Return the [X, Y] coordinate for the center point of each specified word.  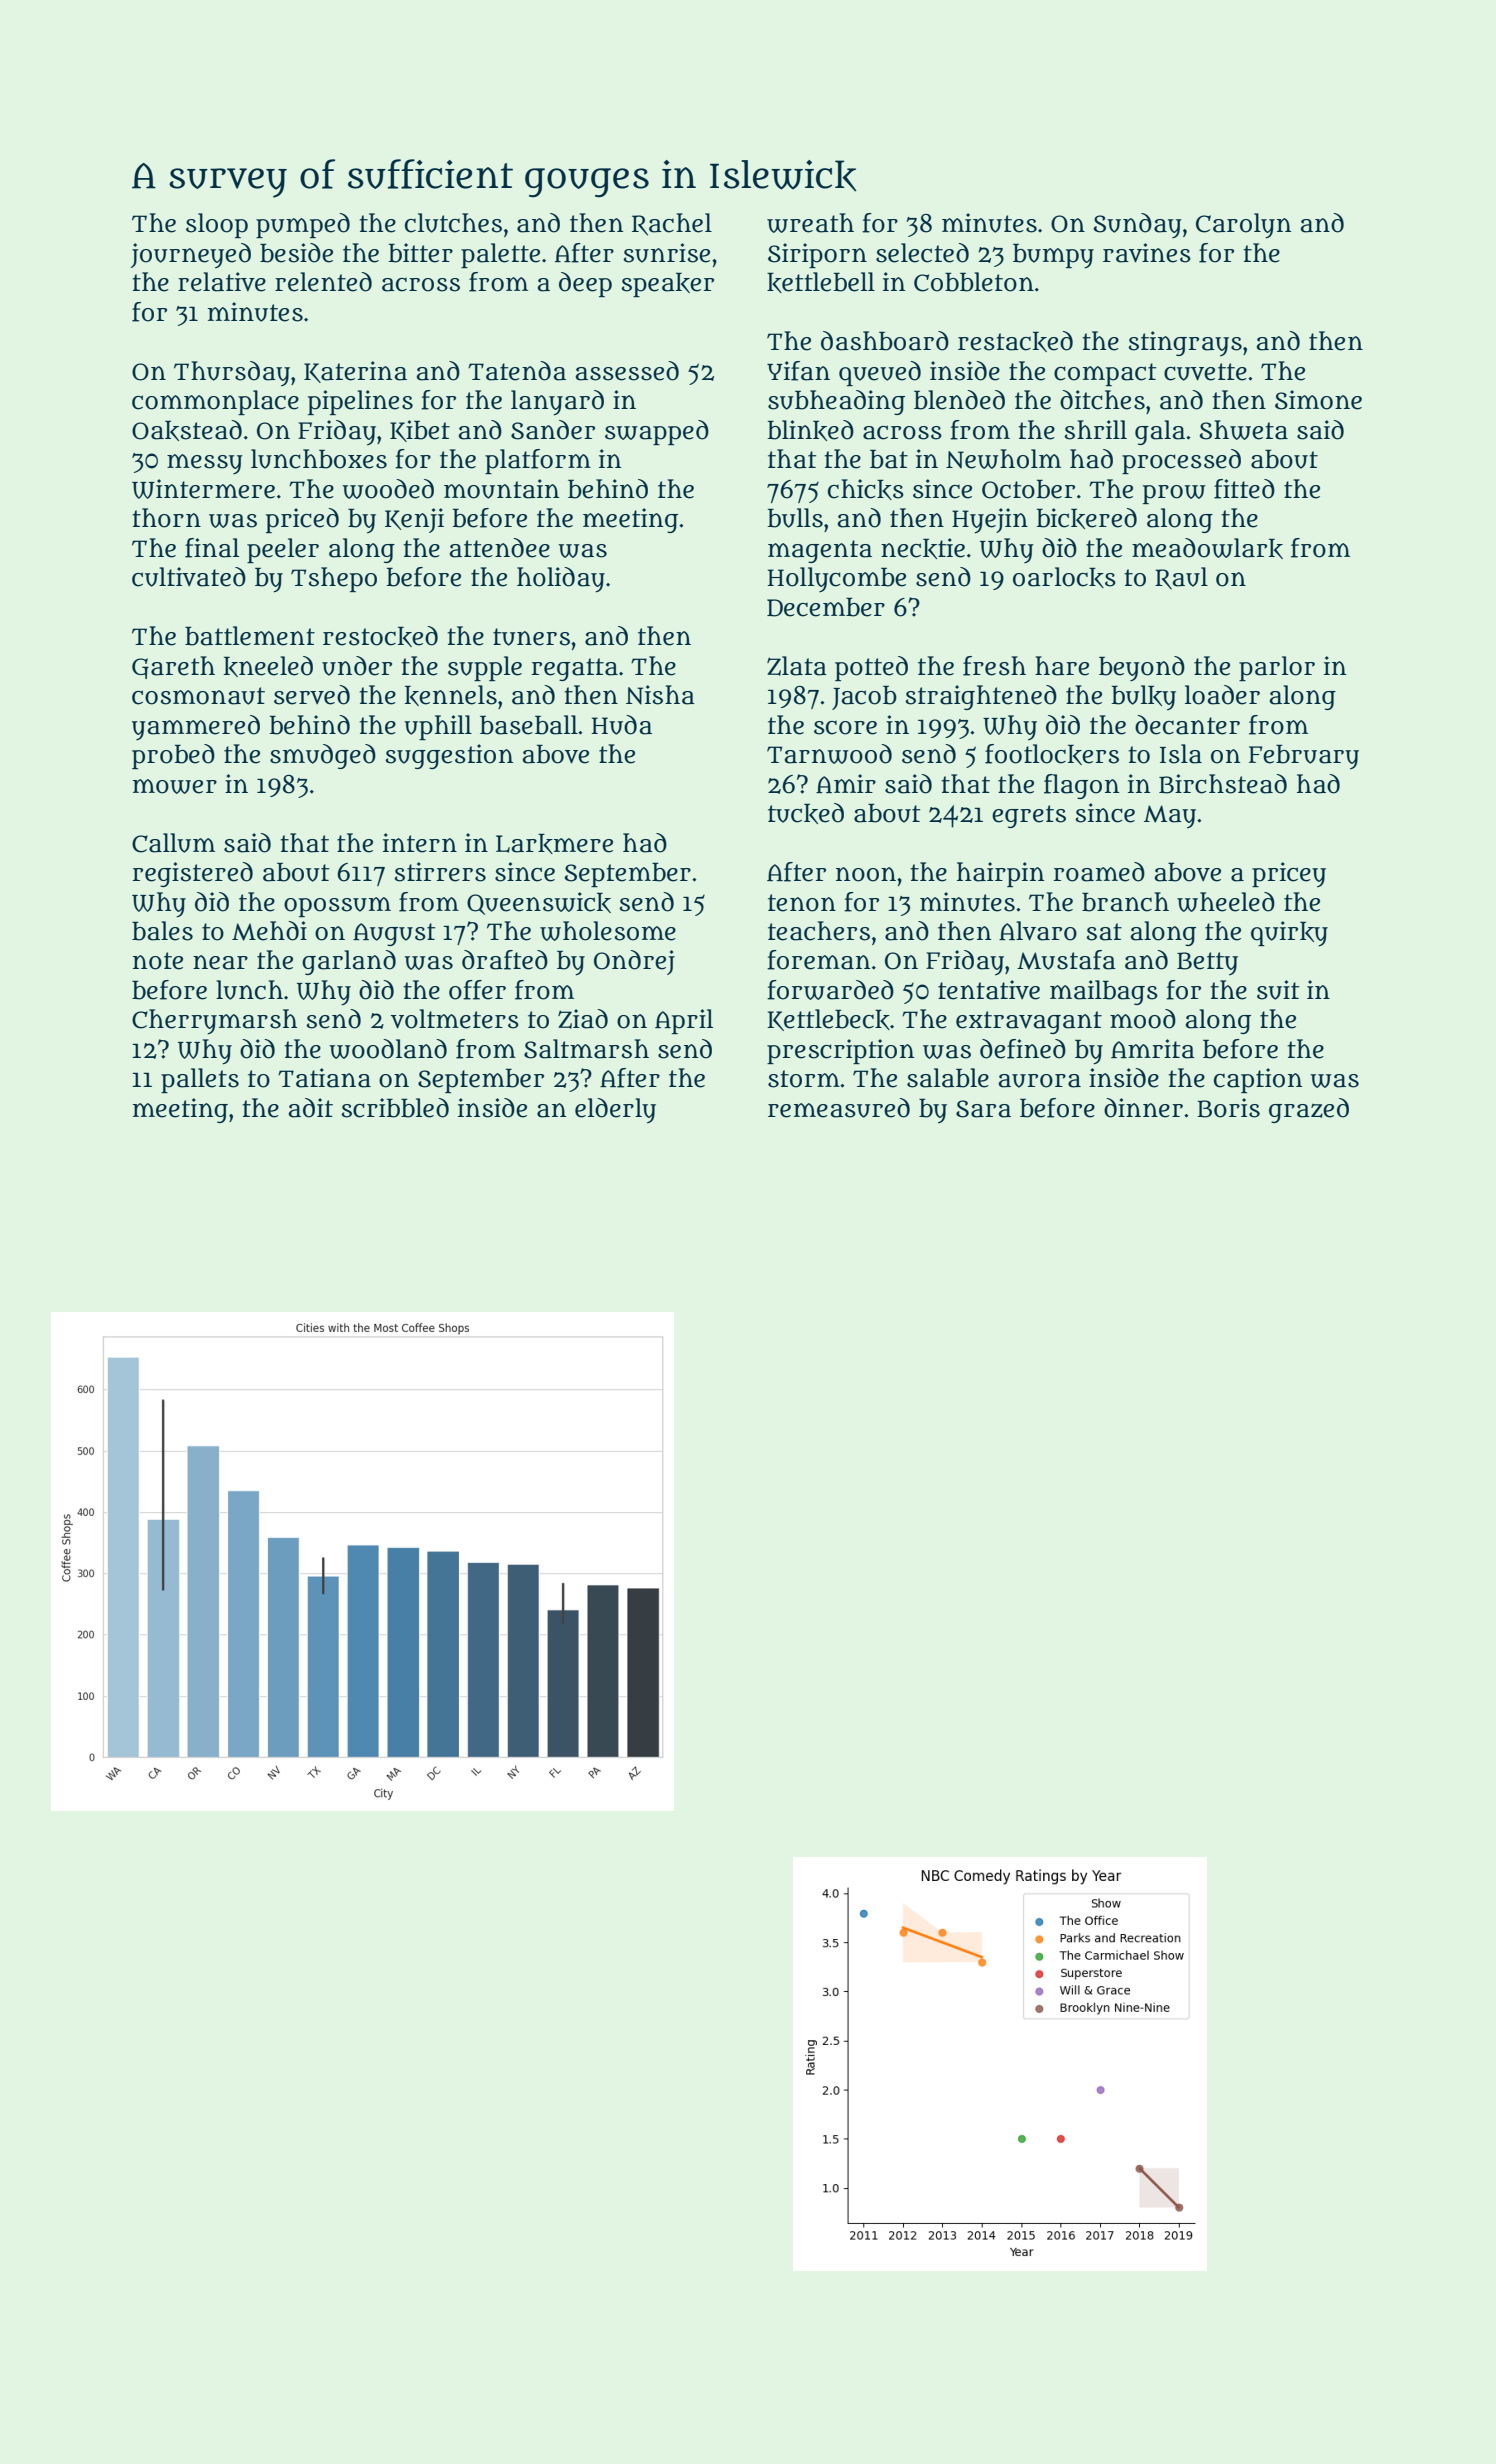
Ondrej [634, 962]
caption [1258, 1080]
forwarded [830, 990]
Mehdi [269, 931]
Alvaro [1038, 931]
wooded [388, 489]
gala [1160, 432]
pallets [200, 1080]
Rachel [672, 224]
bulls [795, 518]
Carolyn [1243, 226]
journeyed [191, 256]
